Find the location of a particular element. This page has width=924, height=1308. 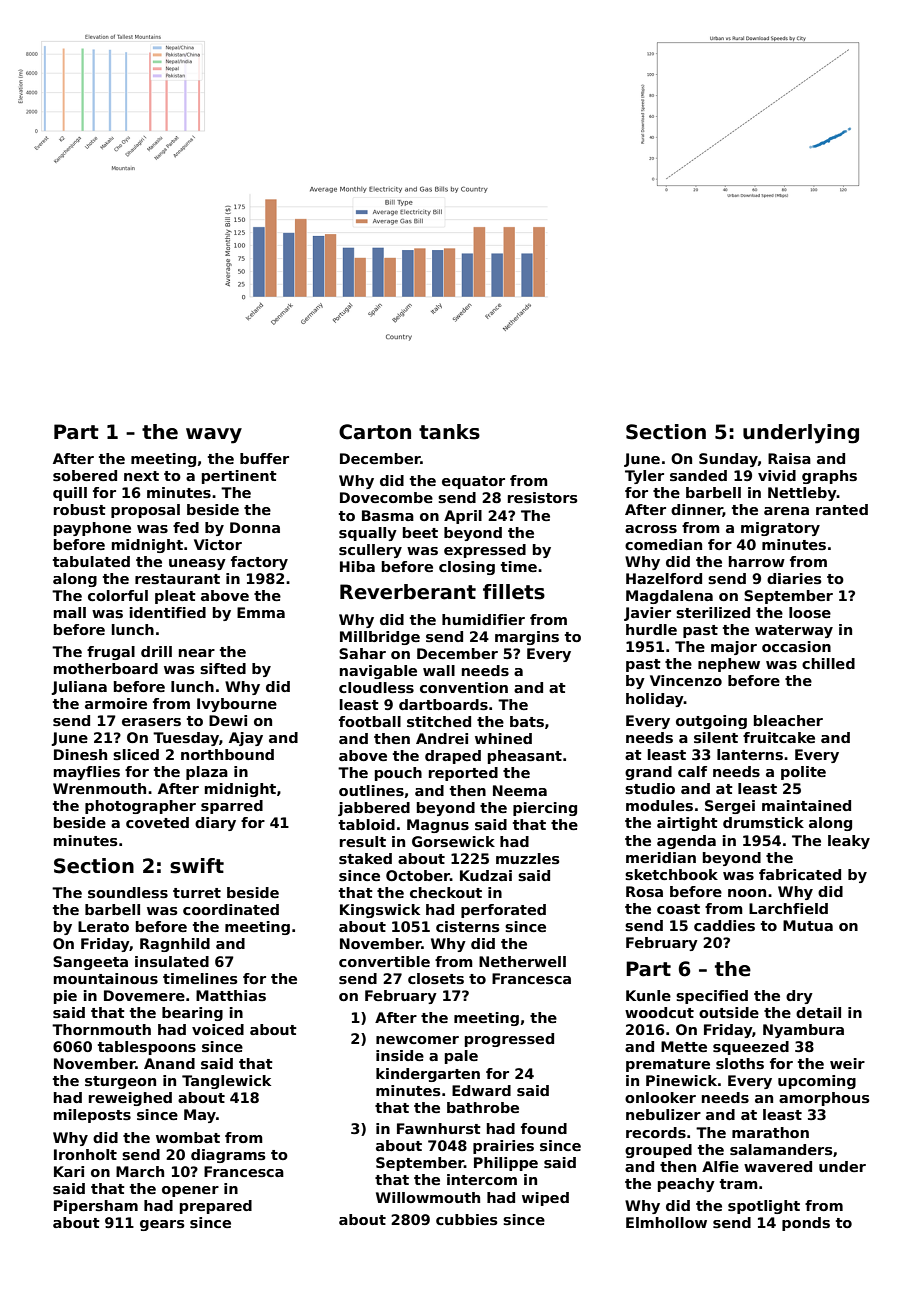

next is located at coordinates (141, 476).
